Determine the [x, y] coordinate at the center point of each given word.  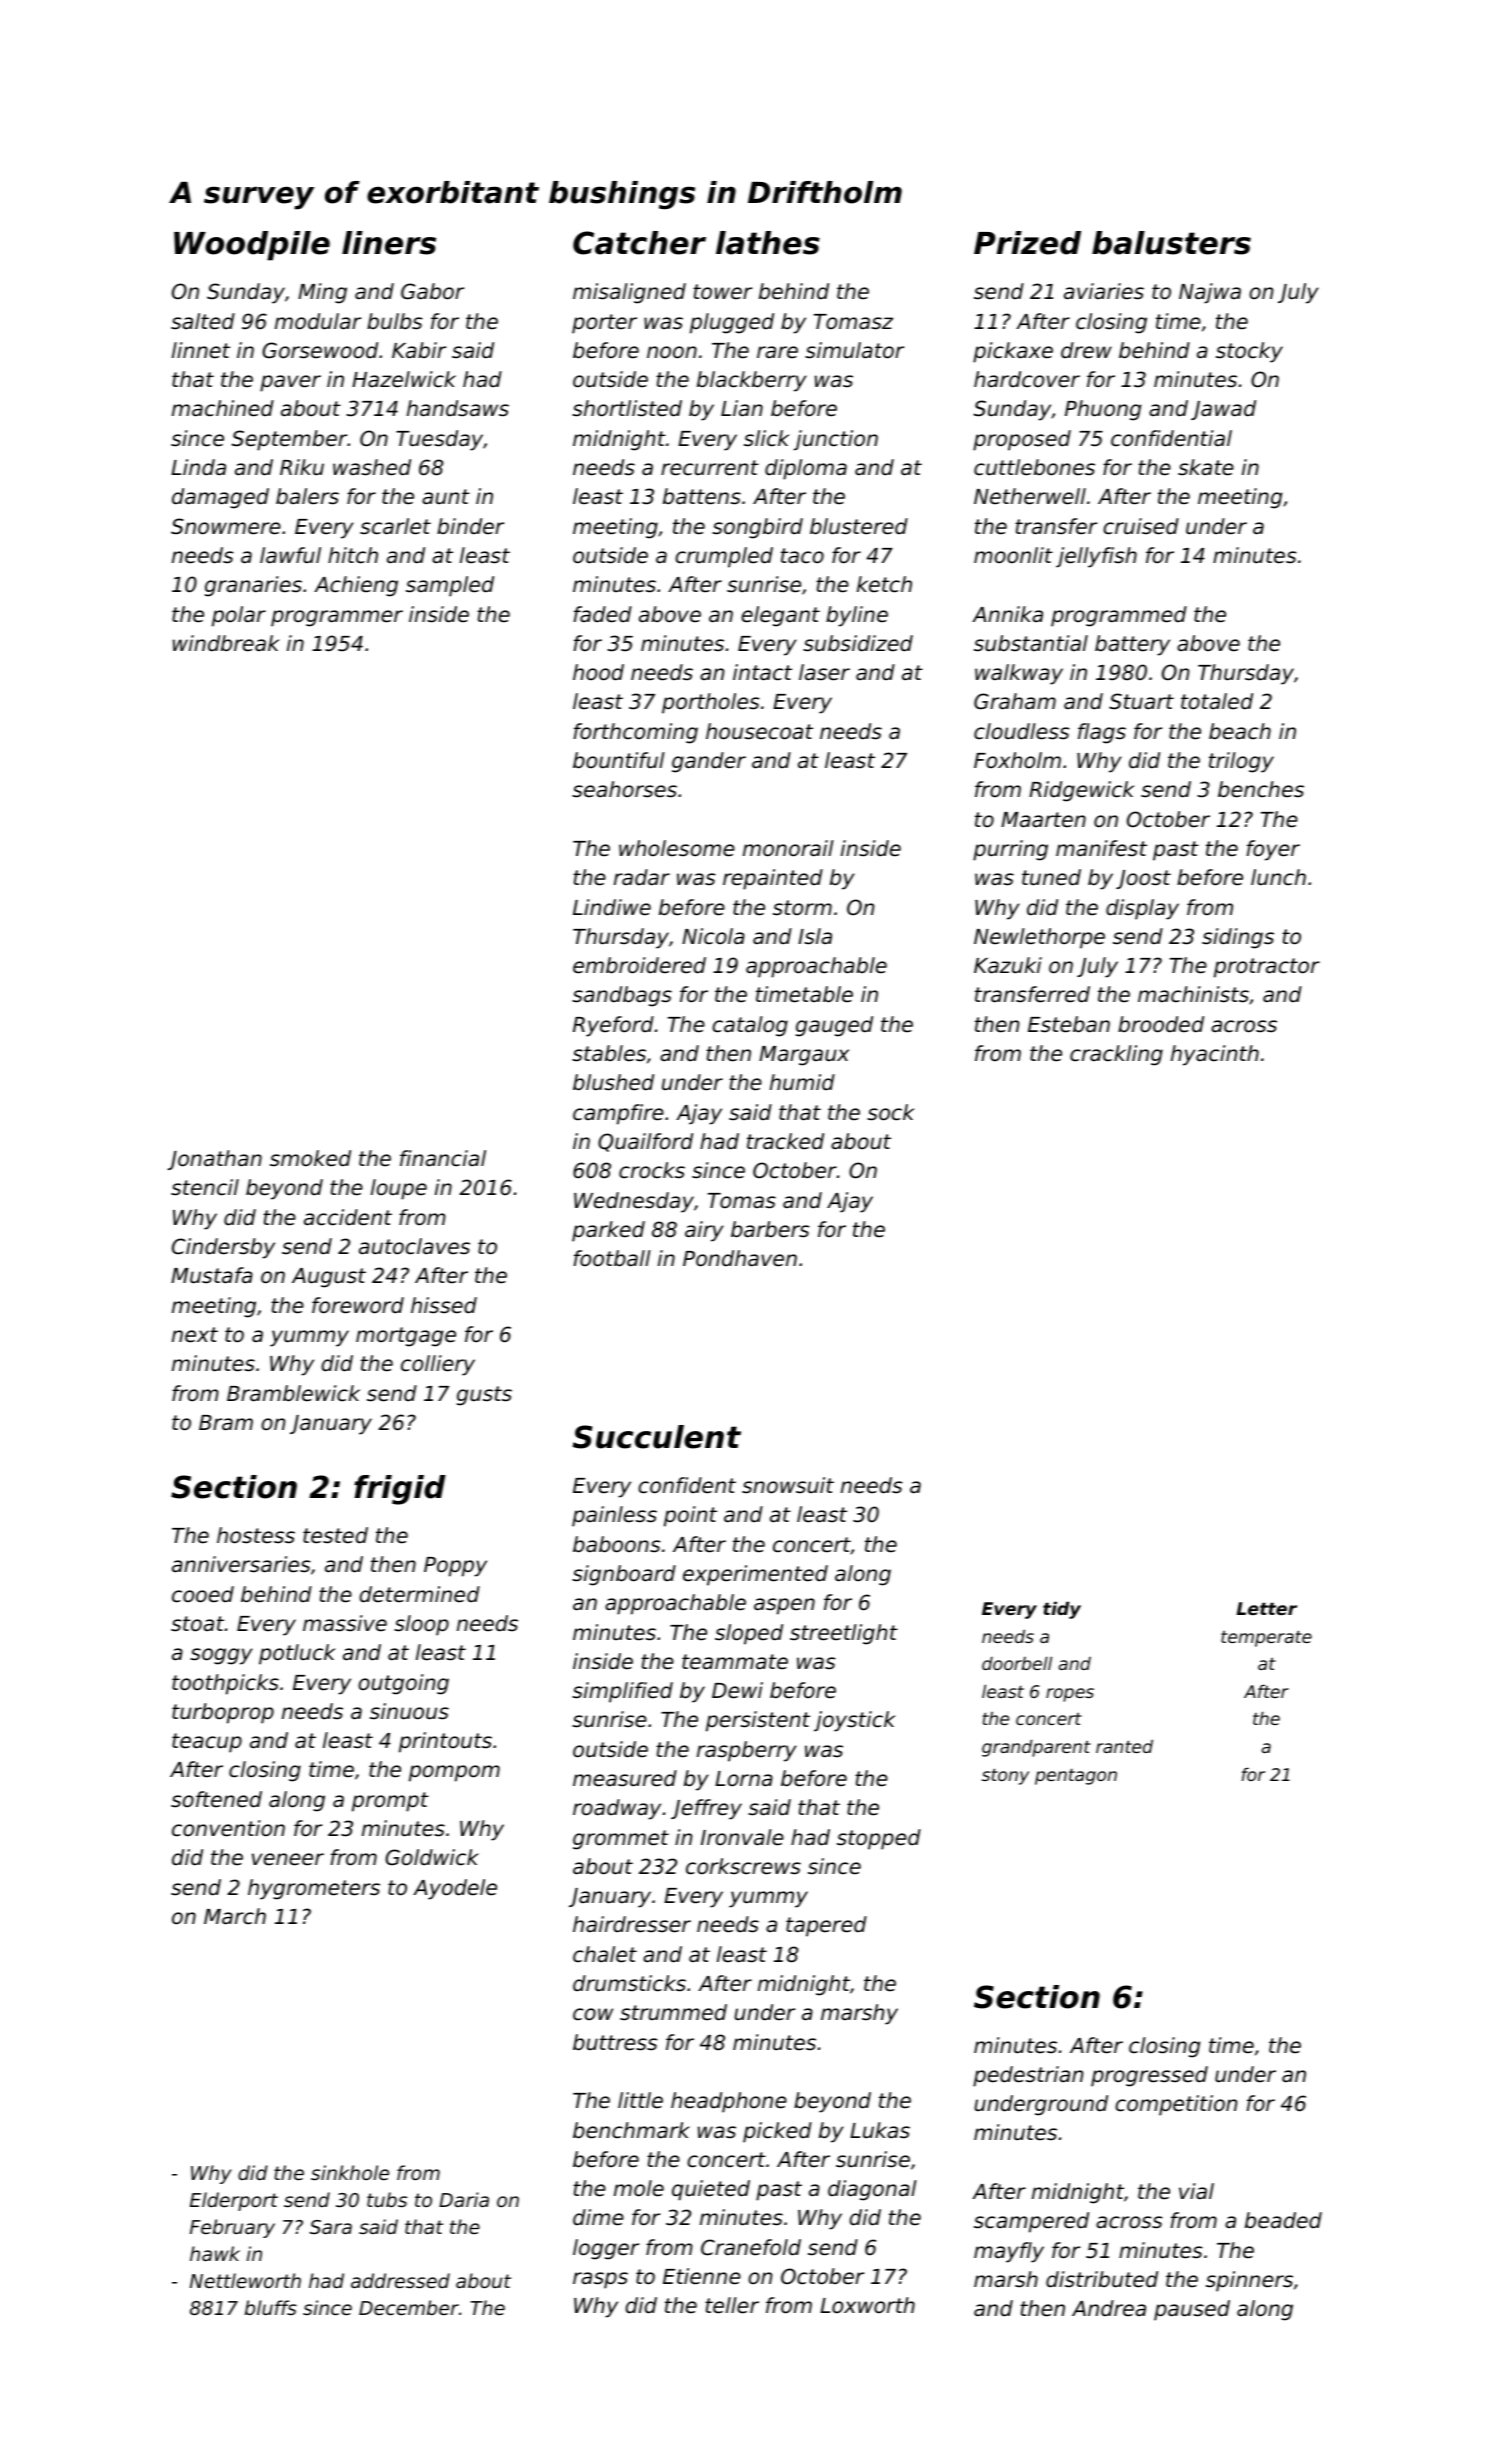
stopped [879, 1839]
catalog [750, 1026]
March [235, 1916]
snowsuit [788, 1485]
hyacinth [1215, 1055]
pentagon [1076, 1776]
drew [1086, 350]
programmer [337, 618]
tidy [1062, 1610]
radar [642, 877]
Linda [198, 467]
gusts [484, 1396]
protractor [1267, 968]
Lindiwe [612, 907]
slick [767, 438]
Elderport [234, 2201]
